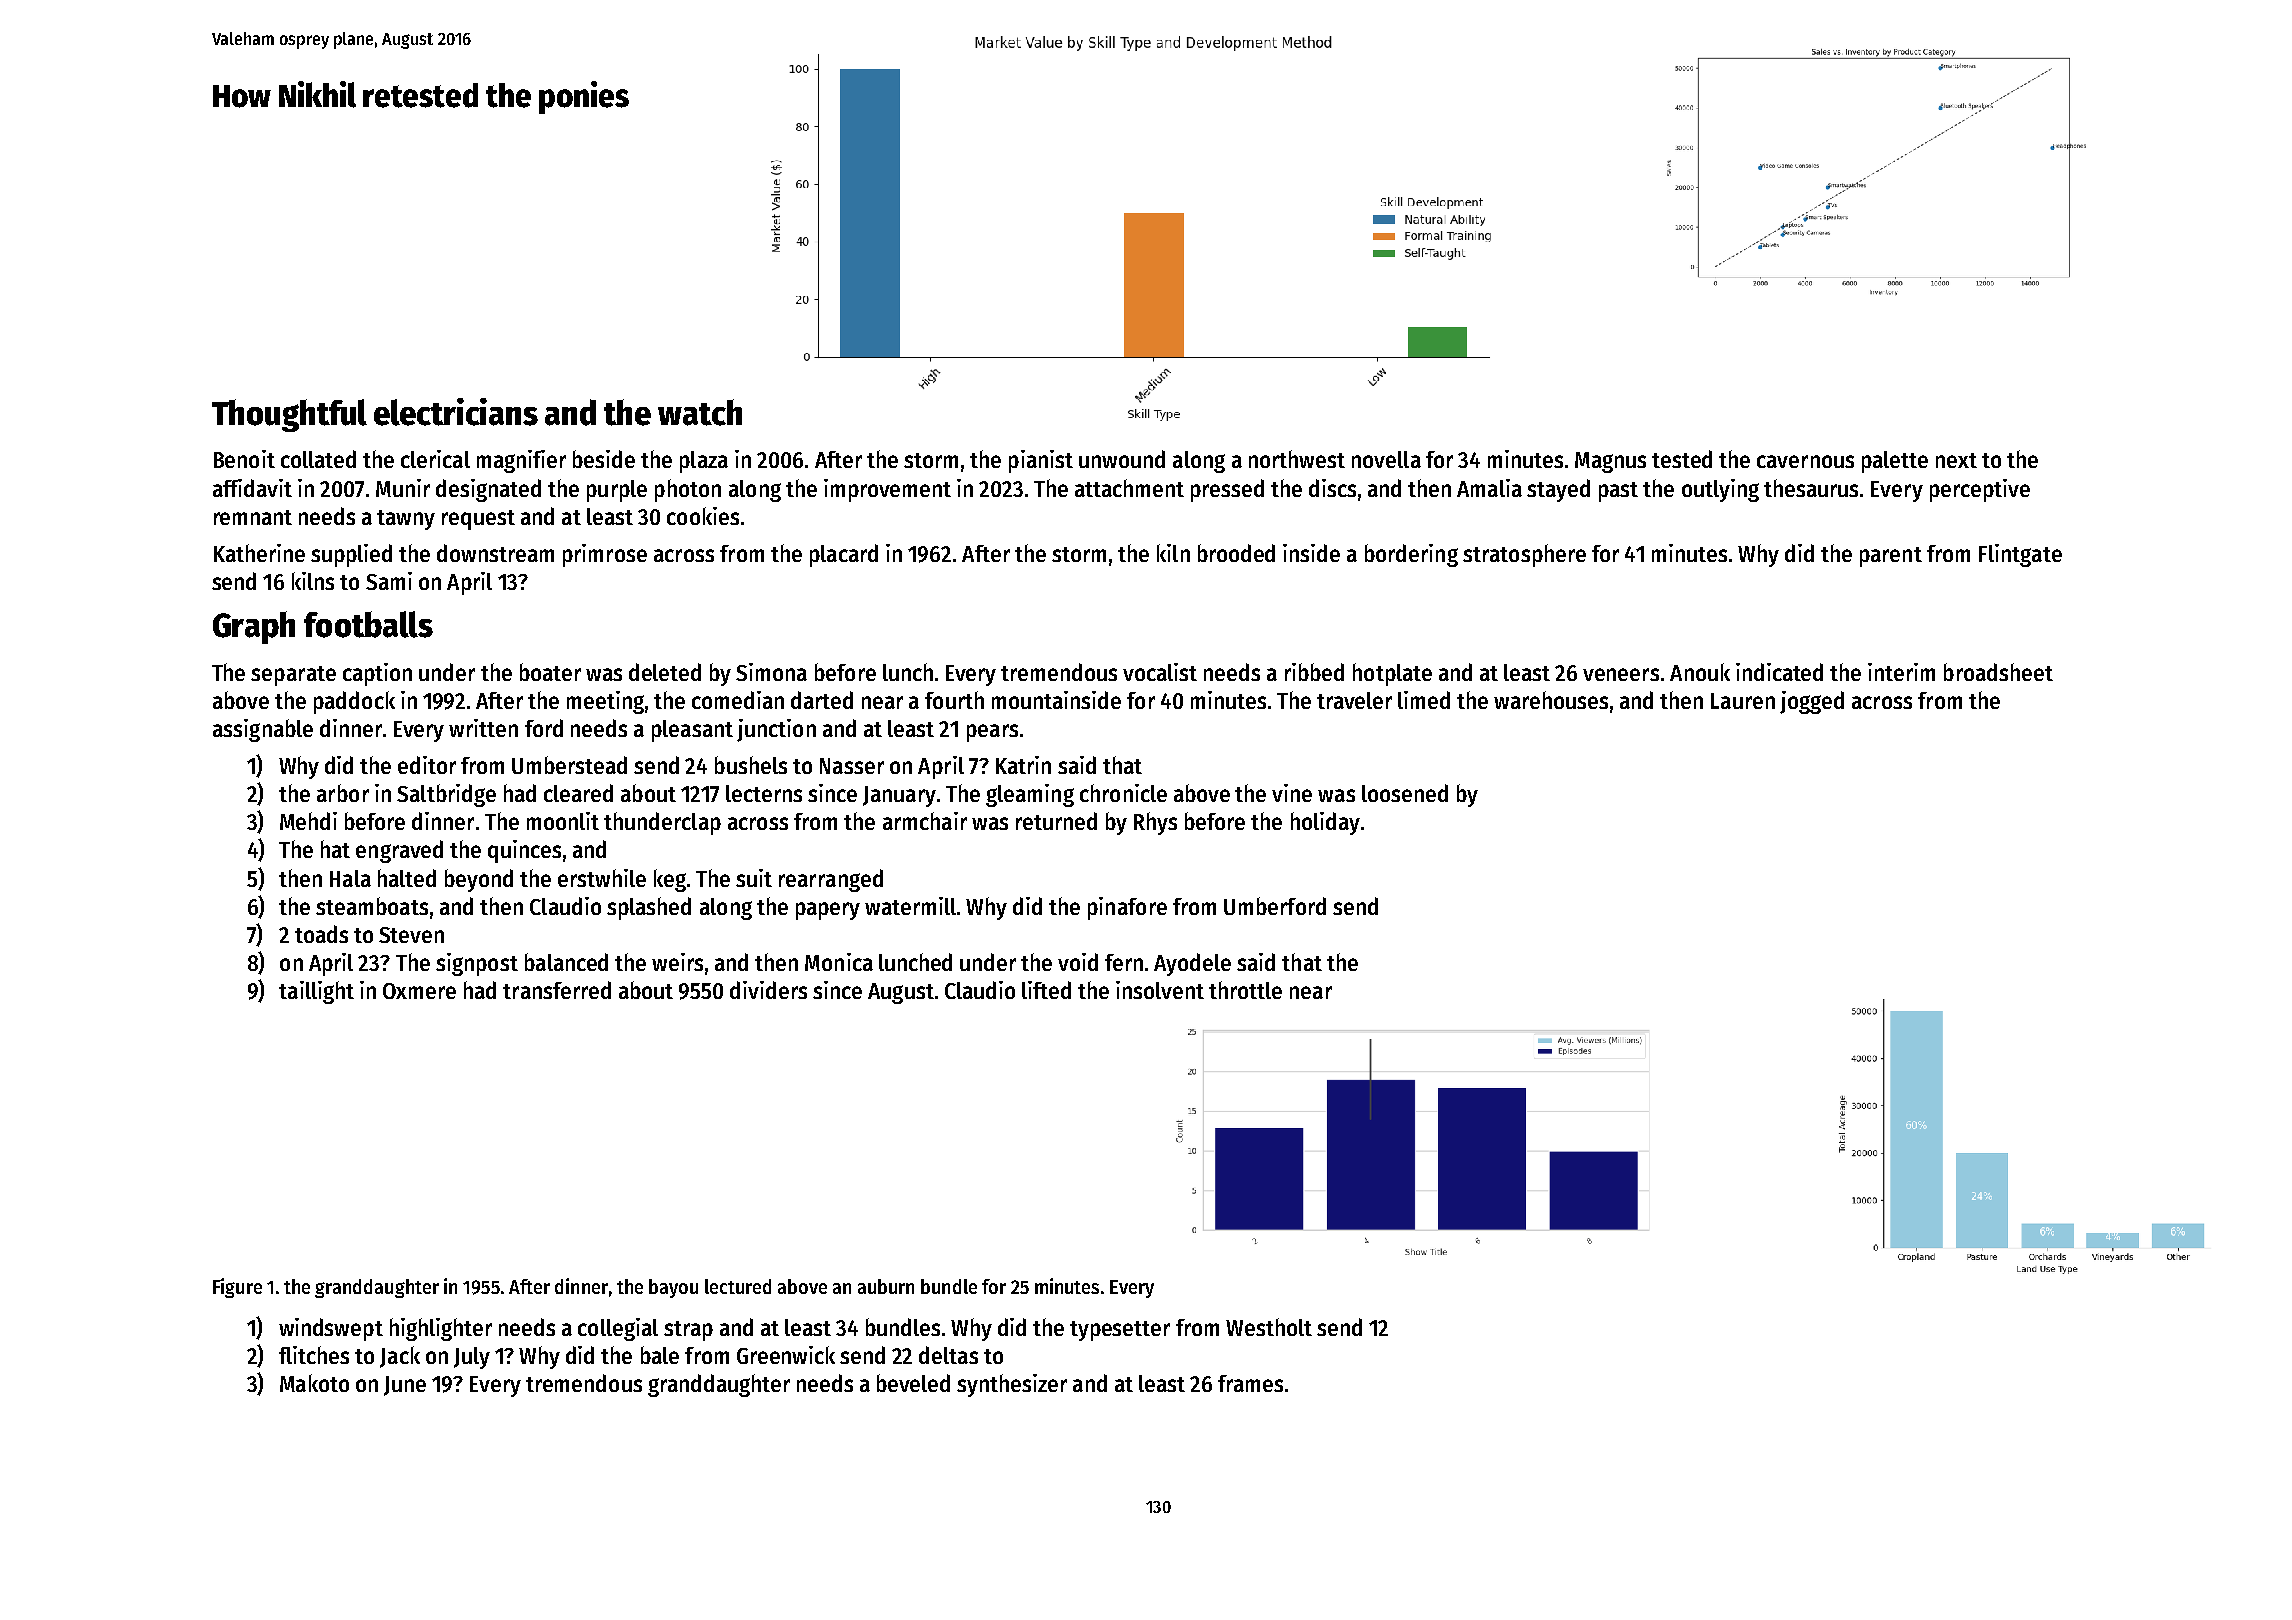  What do you see at coordinates (1325, 823) in the page?
I see `holiday` at bounding box center [1325, 823].
